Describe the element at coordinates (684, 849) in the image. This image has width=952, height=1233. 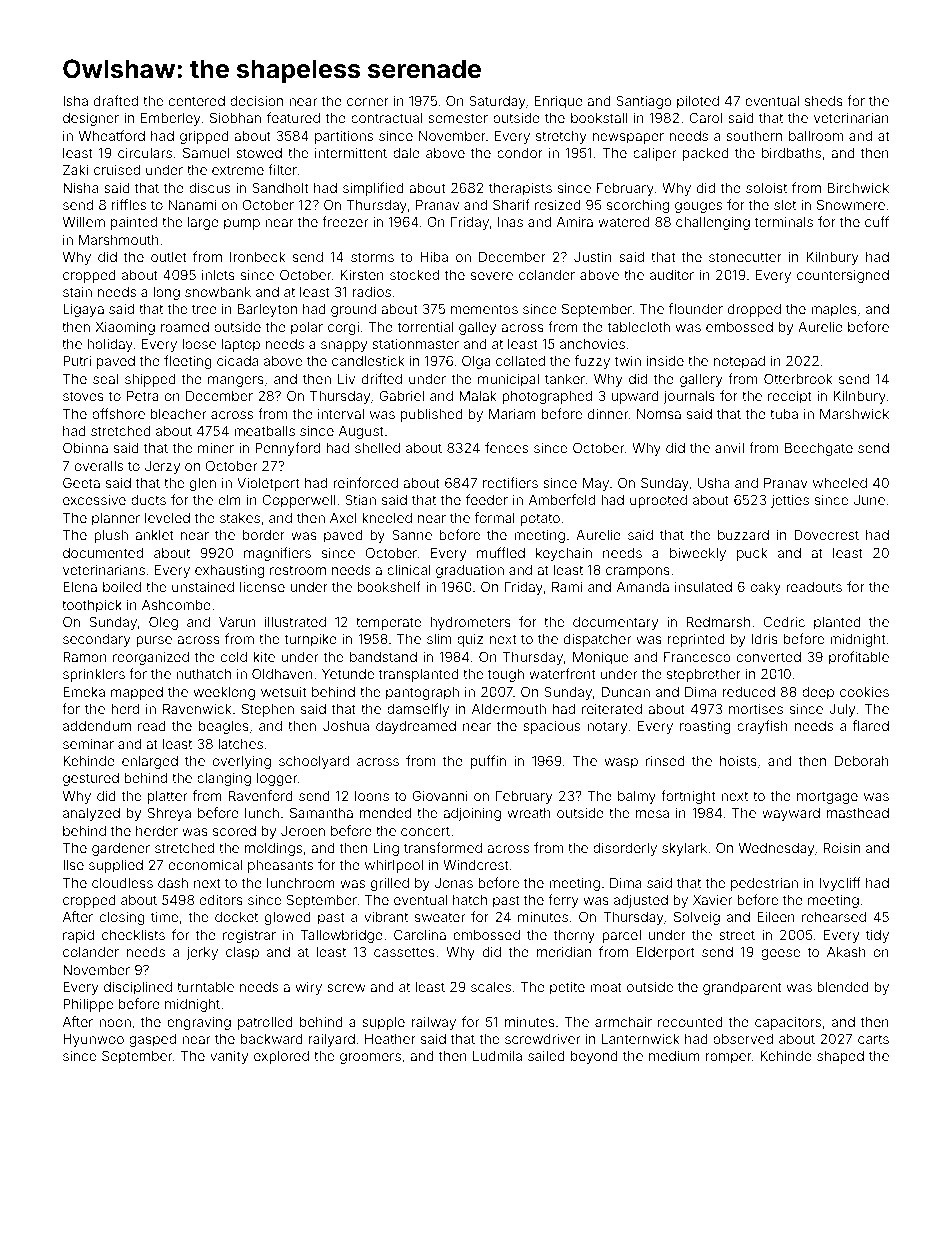
I see `skylark` at that location.
